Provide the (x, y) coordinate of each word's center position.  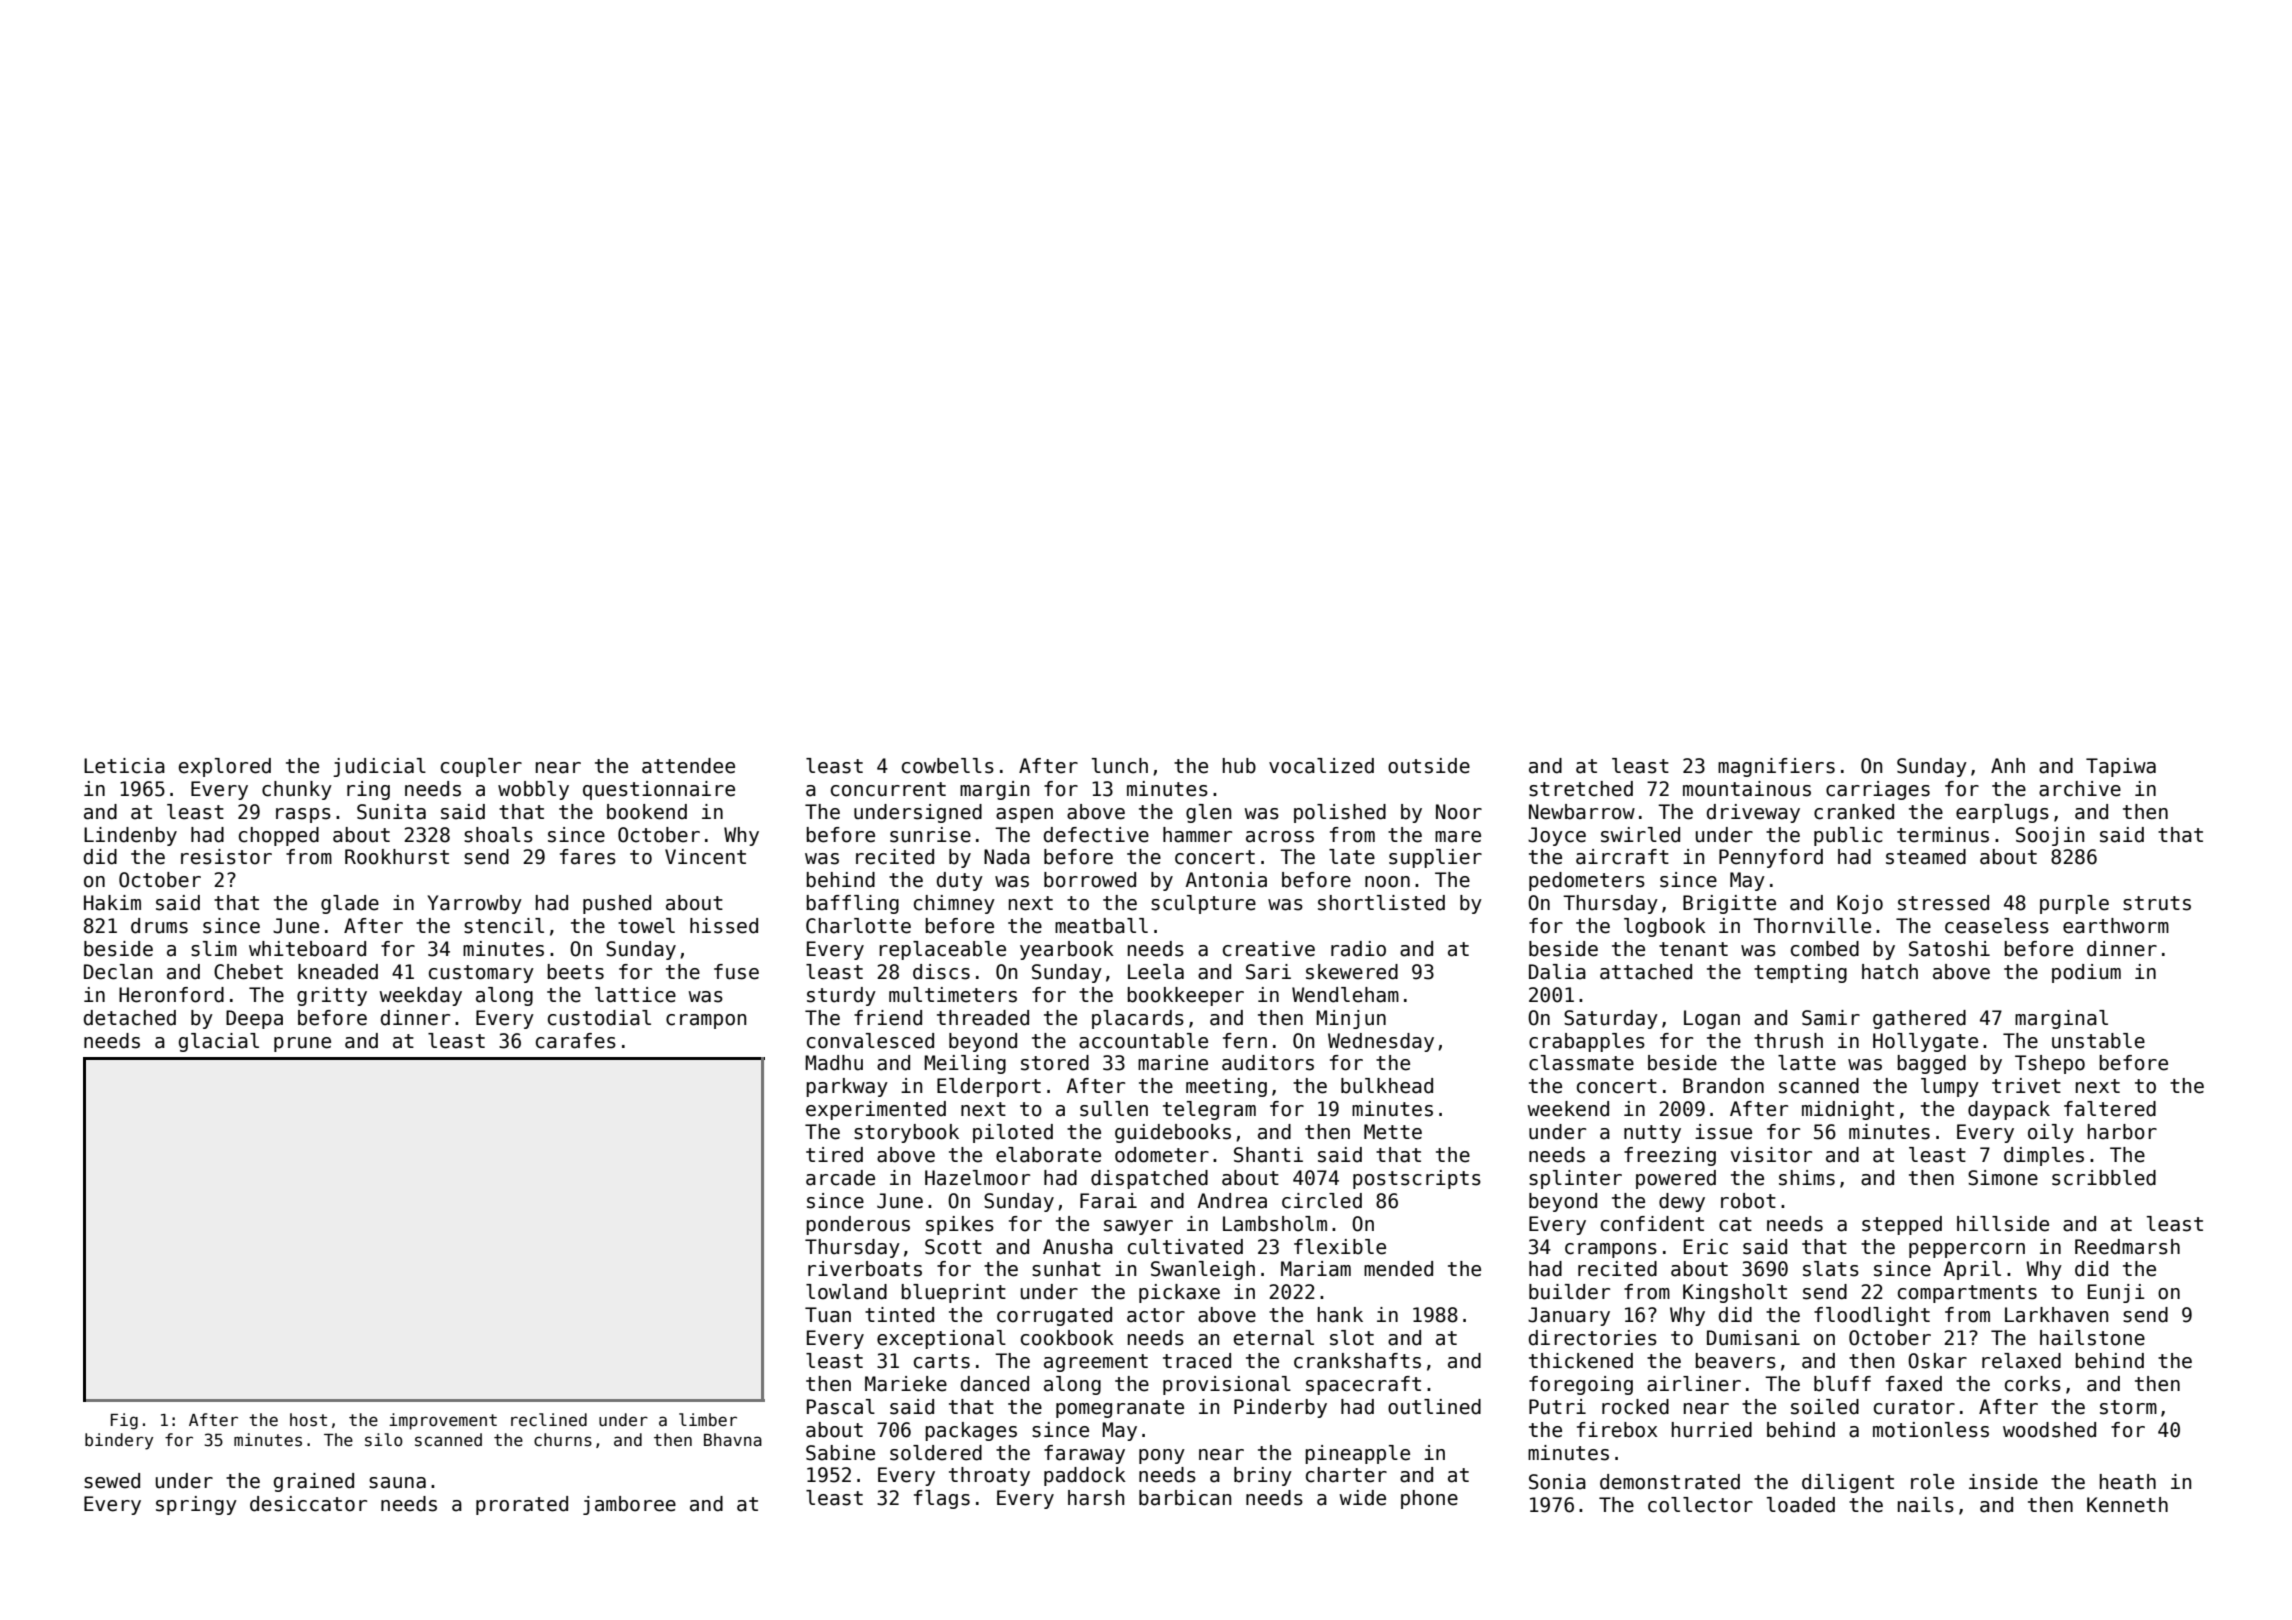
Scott (953, 1247)
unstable (2098, 1041)
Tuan (828, 1315)
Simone (2003, 1178)
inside (2003, 1482)
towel (646, 926)
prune (302, 1044)
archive (2080, 789)
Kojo (1860, 904)
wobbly (533, 790)
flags (942, 1499)
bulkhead (1387, 1086)
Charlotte (858, 926)
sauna (397, 1483)
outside (1429, 766)
